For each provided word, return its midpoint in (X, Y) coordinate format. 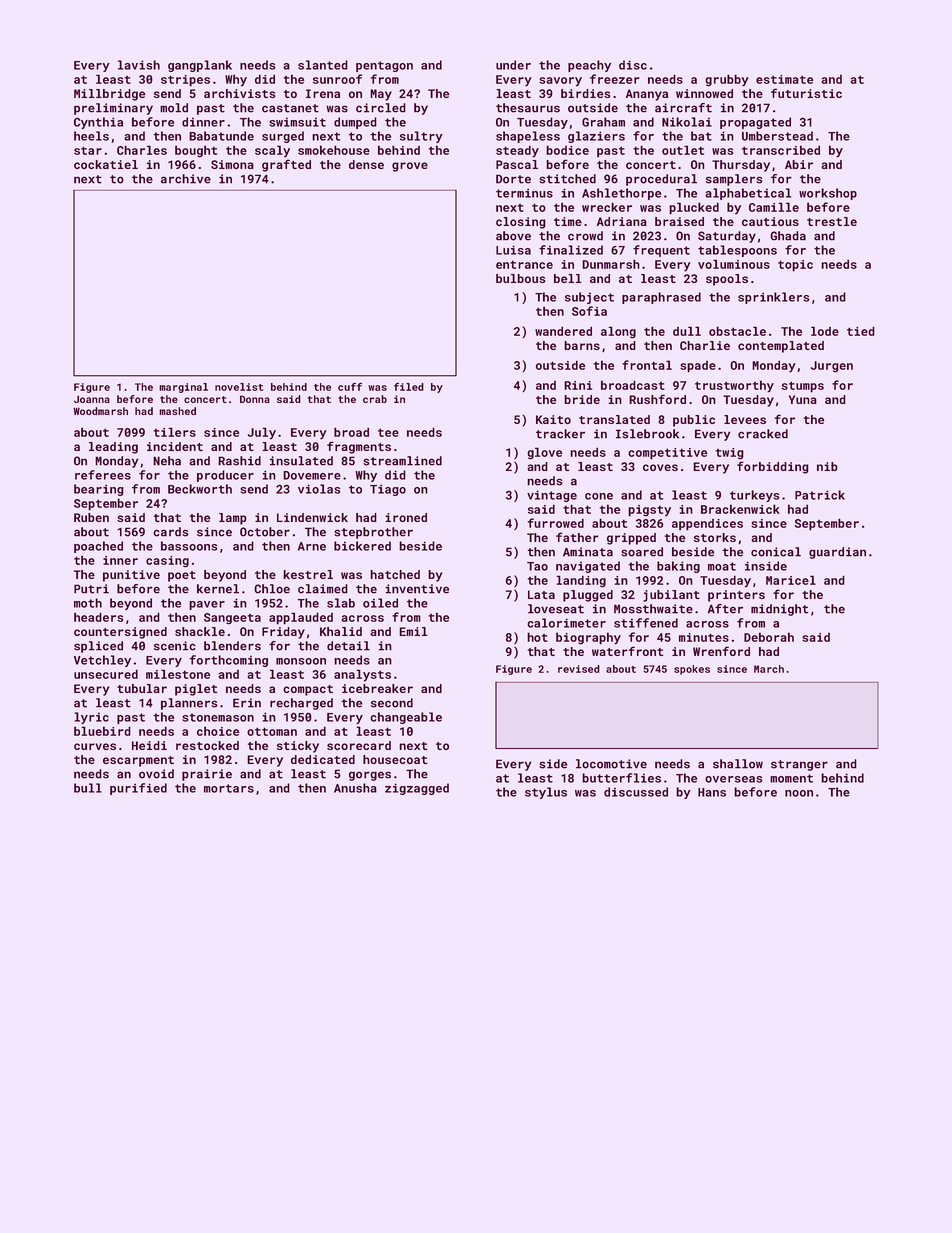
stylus (546, 793)
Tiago (388, 490)
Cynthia (98, 123)
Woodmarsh (100, 411)
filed (409, 387)
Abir (799, 164)
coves (660, 467)
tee (388, 432)
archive (186, 179)
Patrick (820, 495)
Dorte (513, 179)
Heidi (149, 745)
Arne (312, 546)
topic (795, 266)
